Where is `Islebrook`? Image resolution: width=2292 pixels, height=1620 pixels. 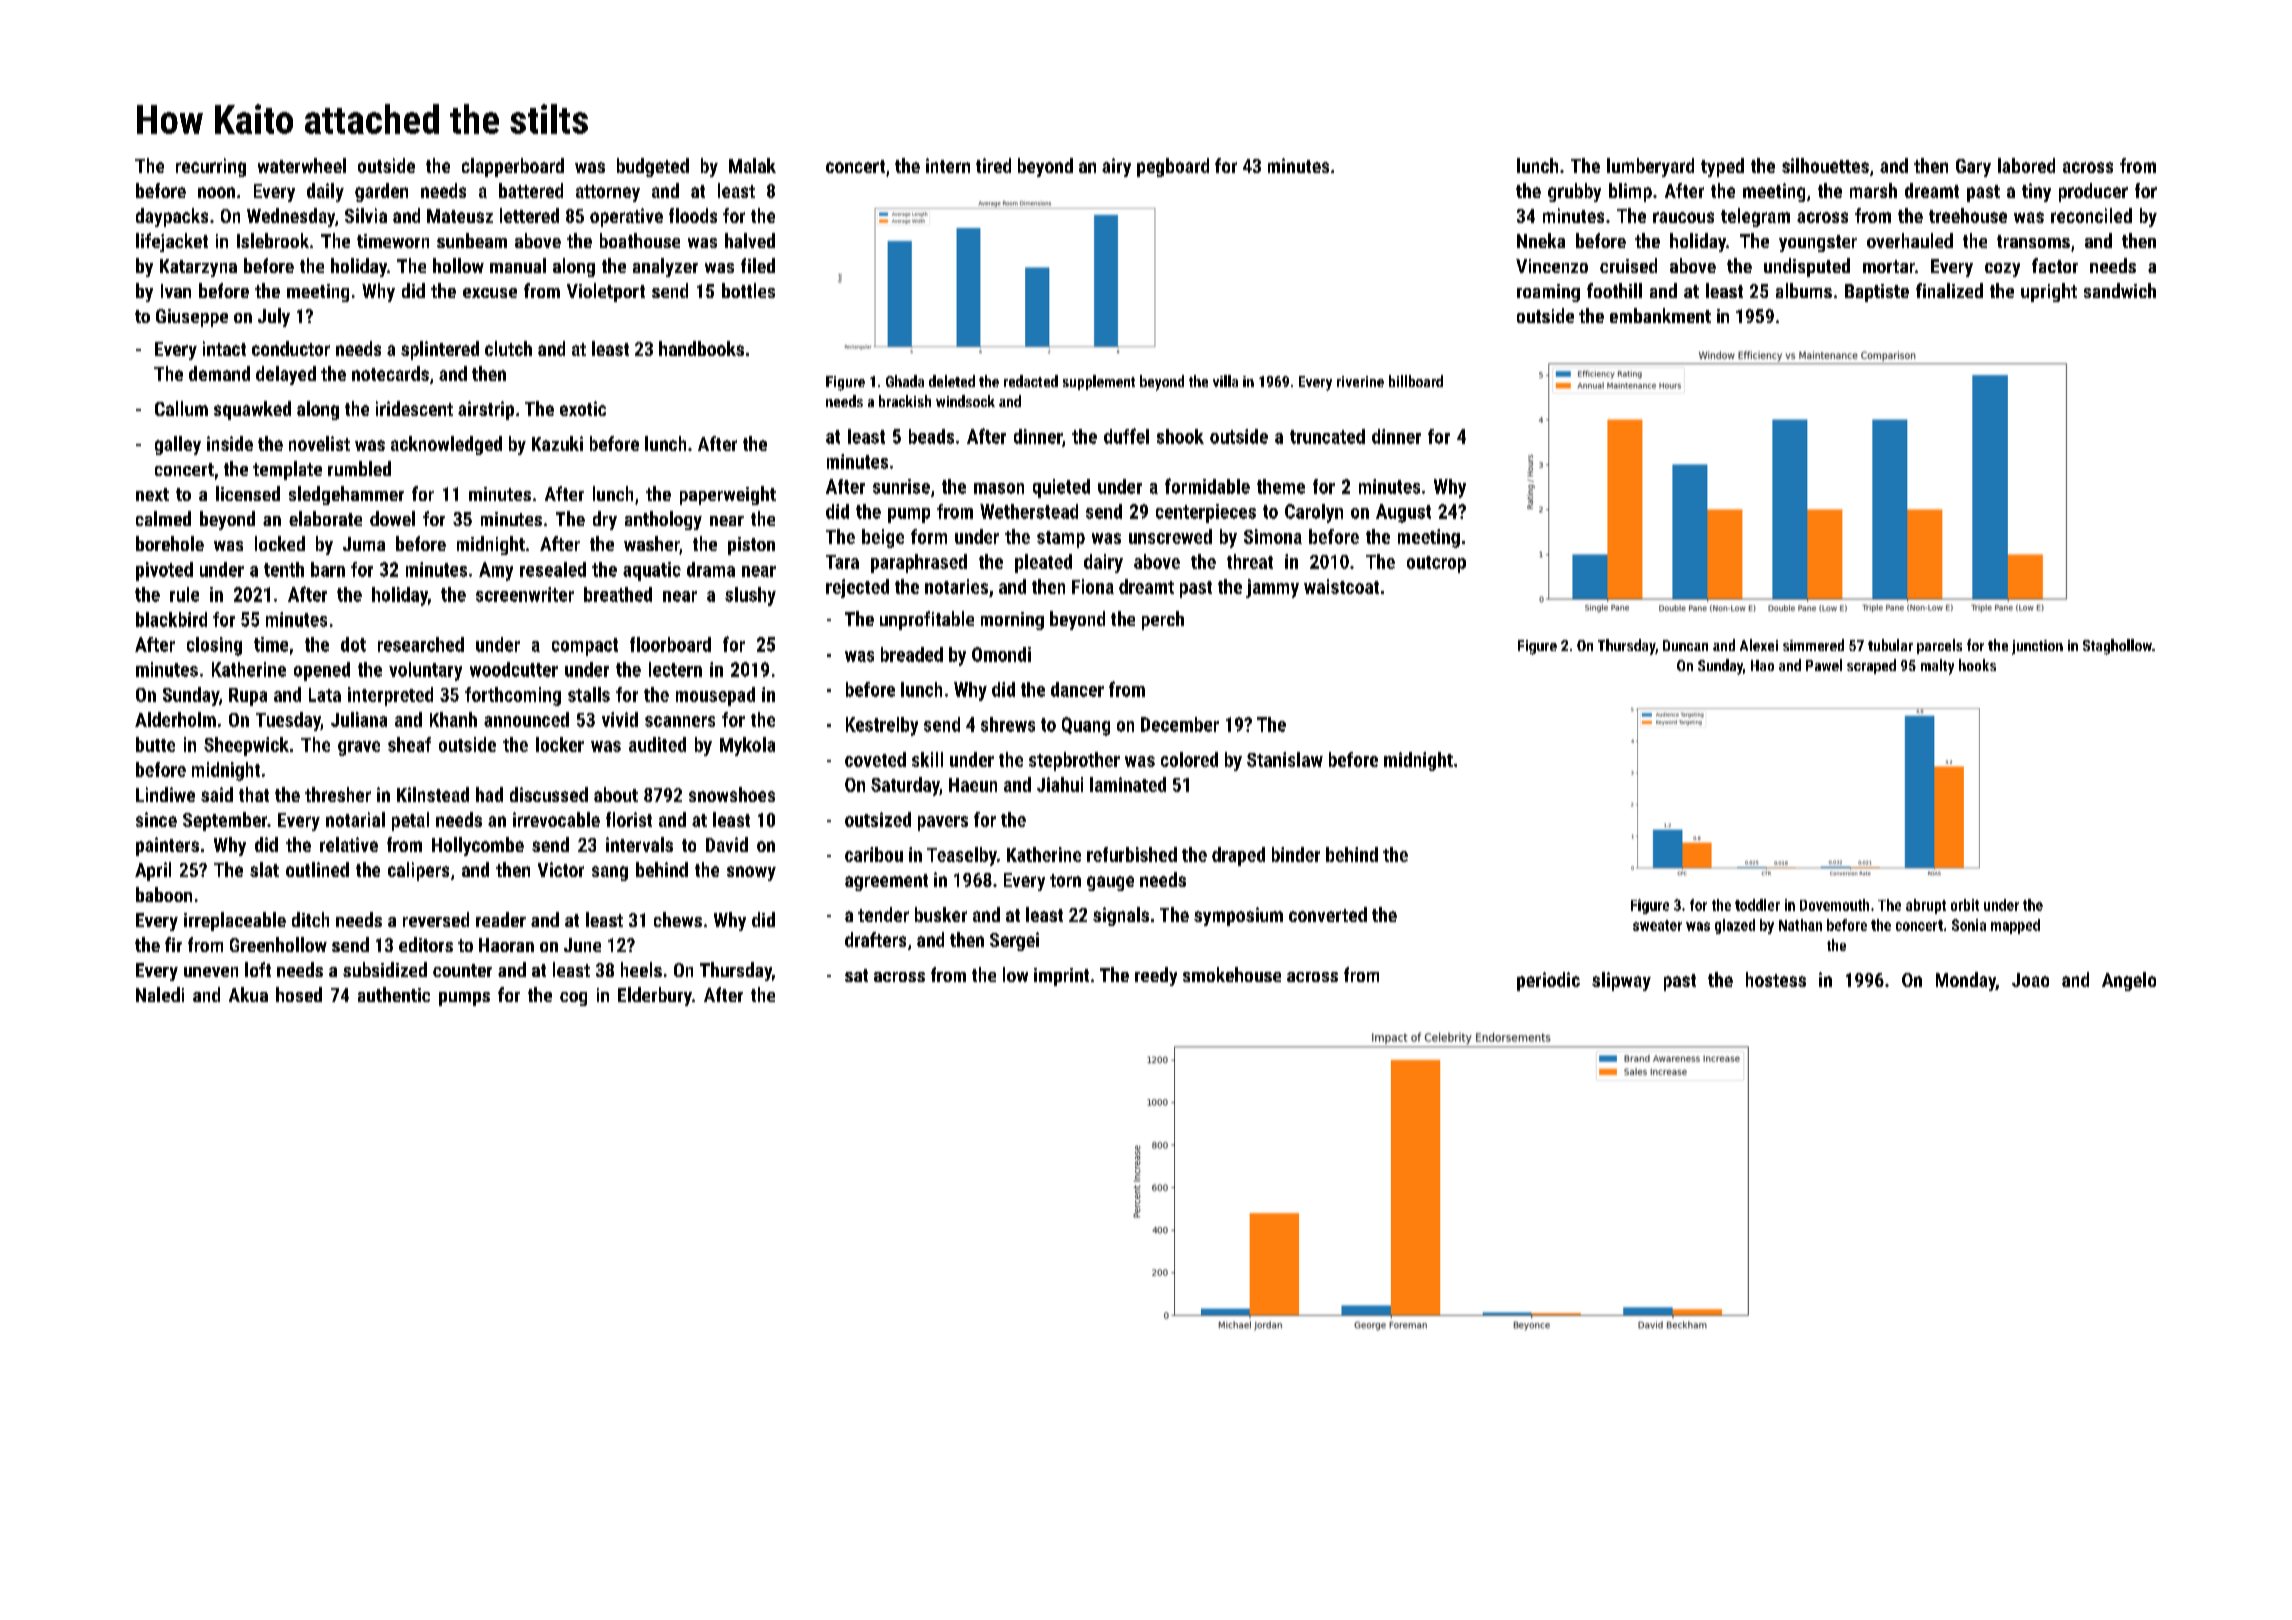 Islebrook is located at coordinates (273, 240).
